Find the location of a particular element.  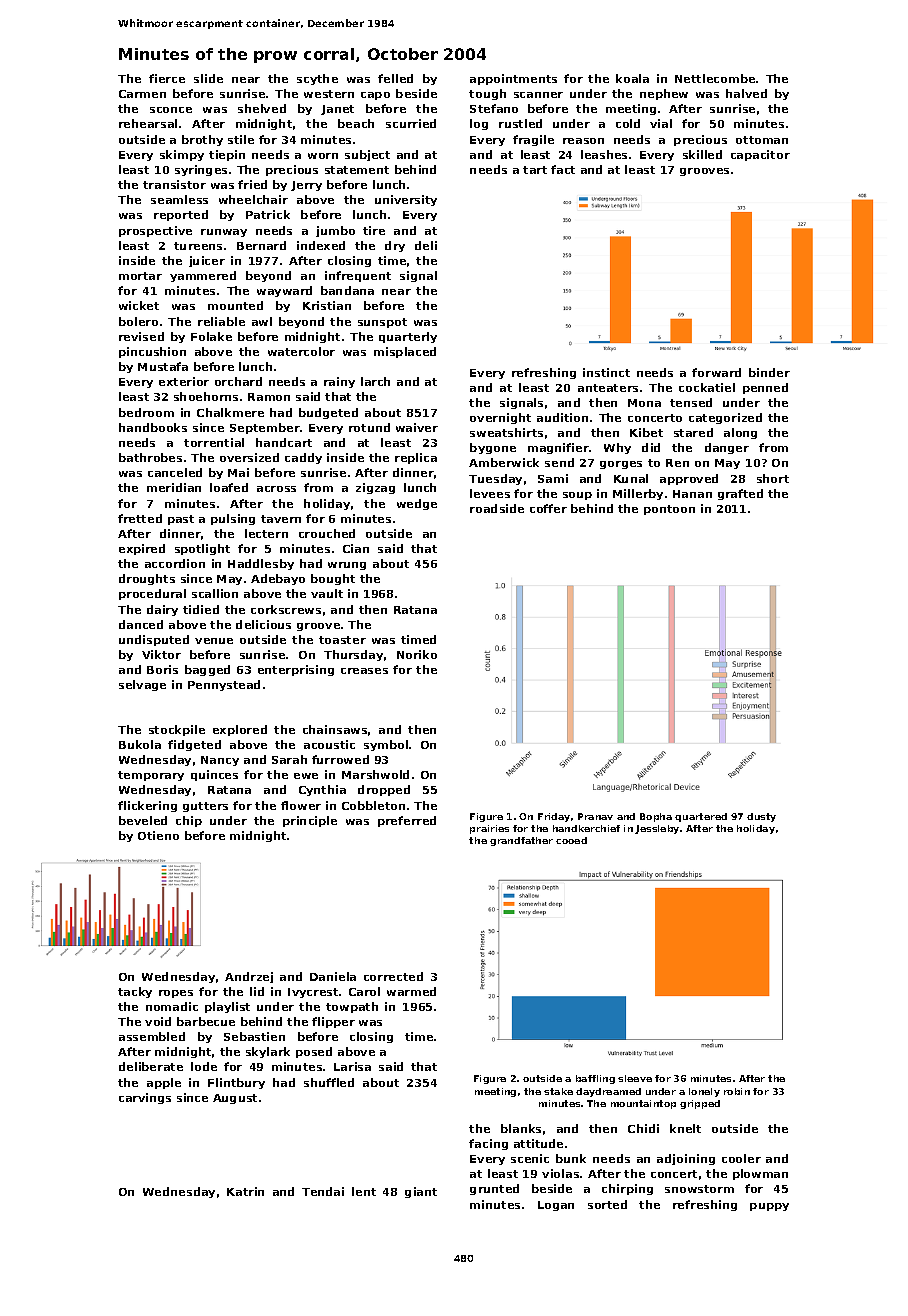

rehearsal is located at coordinates (148, 123).
